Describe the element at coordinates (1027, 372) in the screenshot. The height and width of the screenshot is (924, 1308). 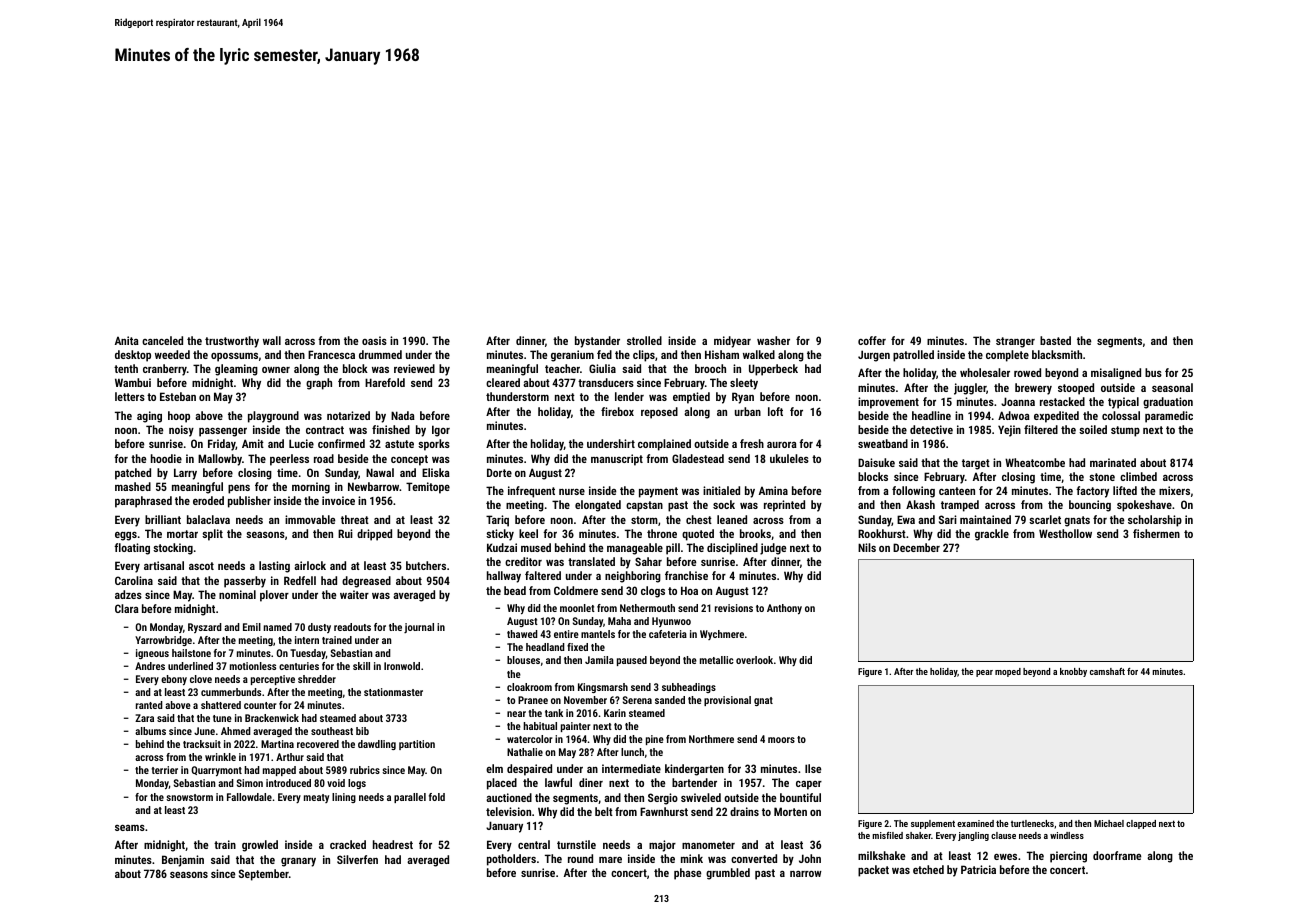
I see `rowed` at that location.
